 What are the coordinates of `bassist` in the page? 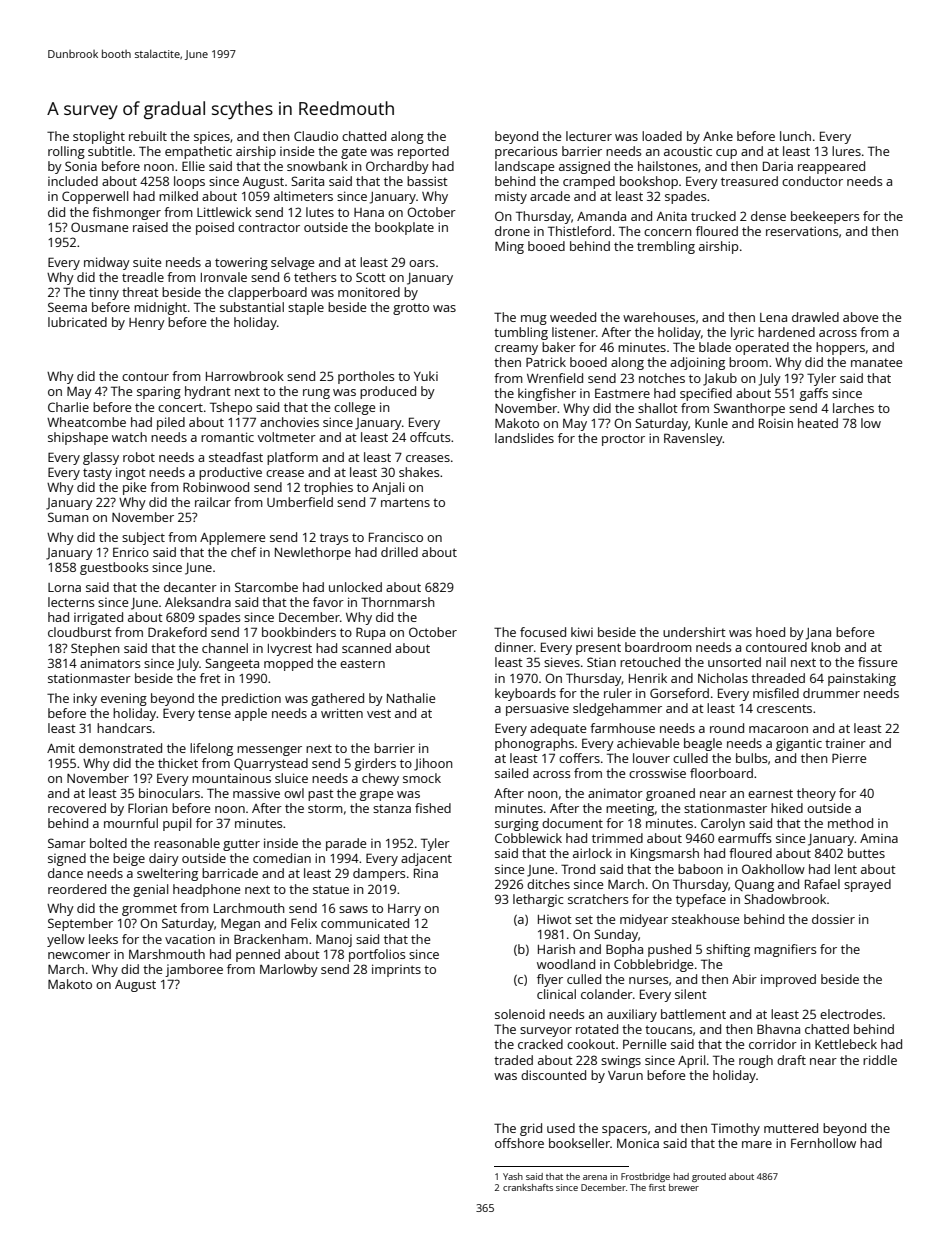 It's located at (427, 181).
